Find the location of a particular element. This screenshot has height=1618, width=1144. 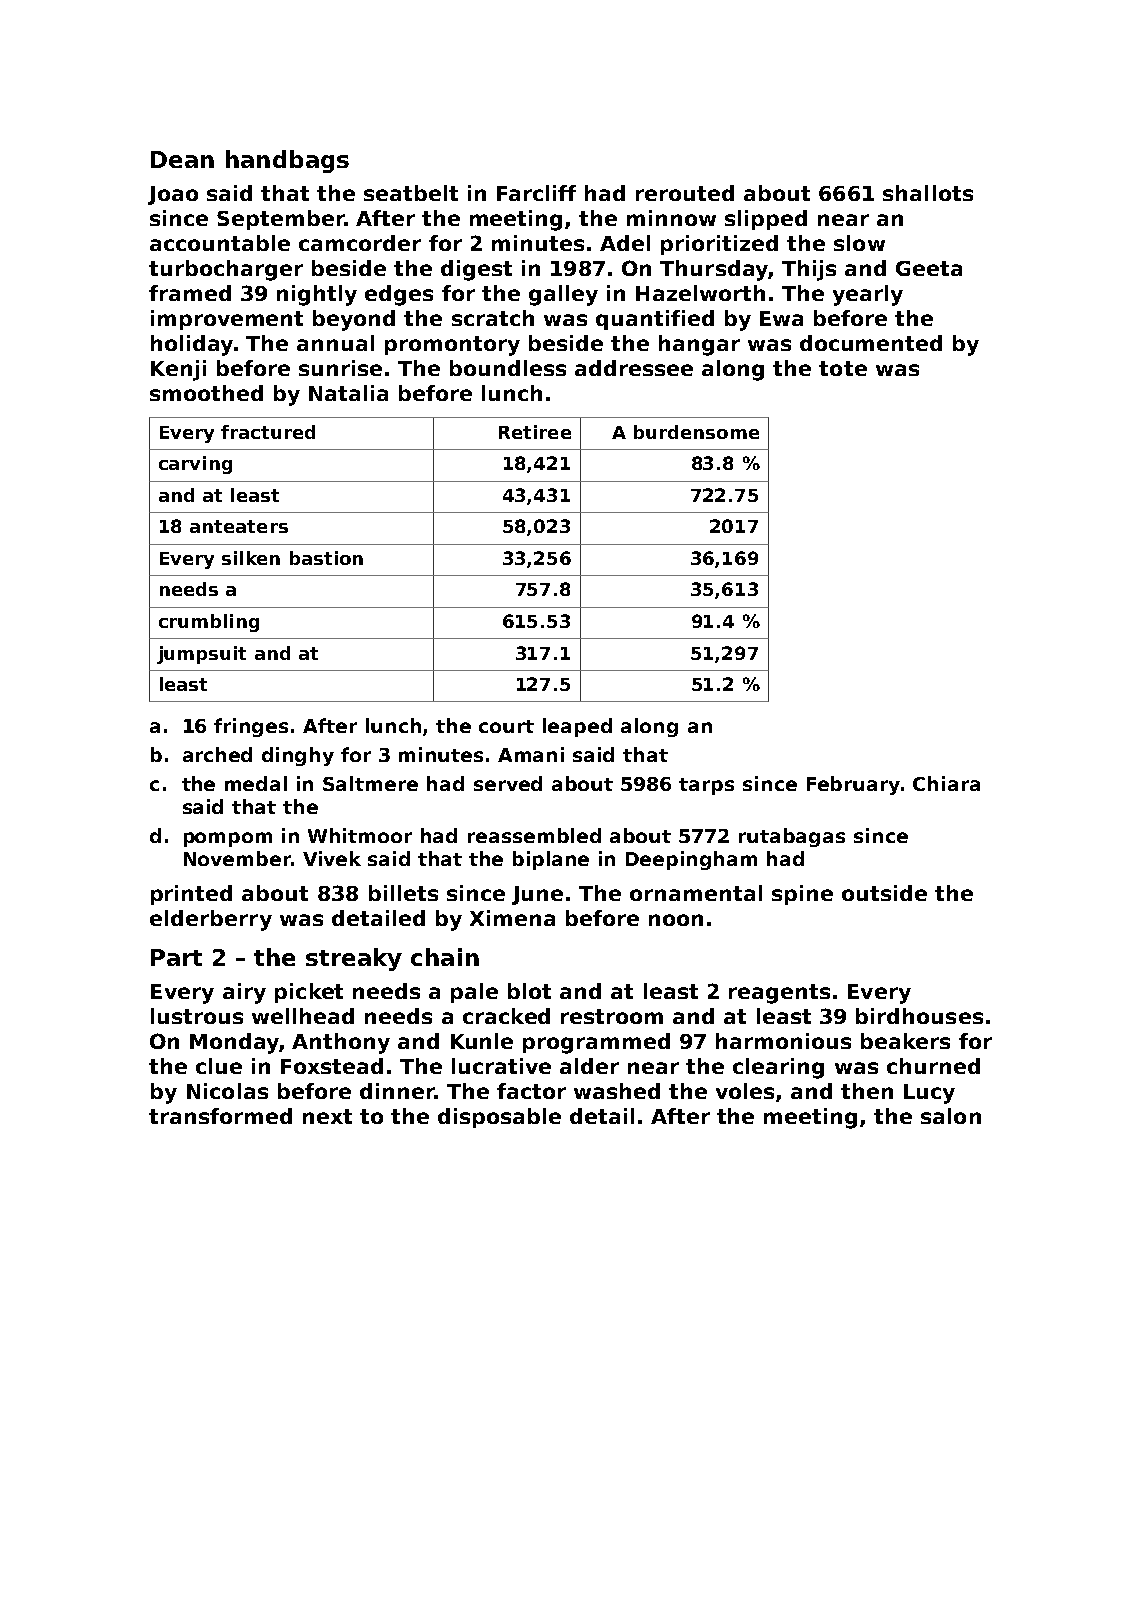

leaped is located at coordinates (577, 727).
